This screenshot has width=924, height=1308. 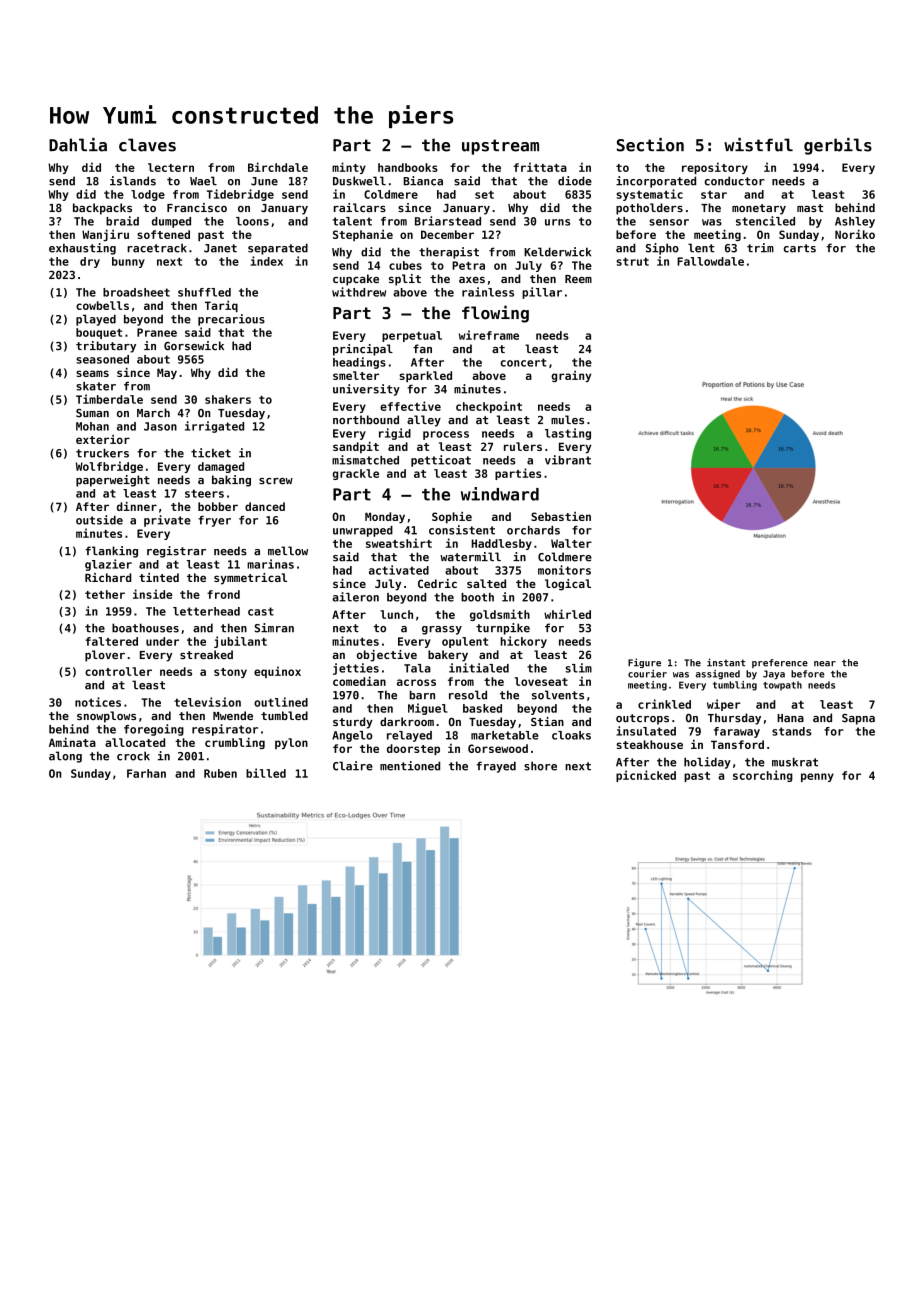 I want to click on rulers, so click(x=523, y=446).
